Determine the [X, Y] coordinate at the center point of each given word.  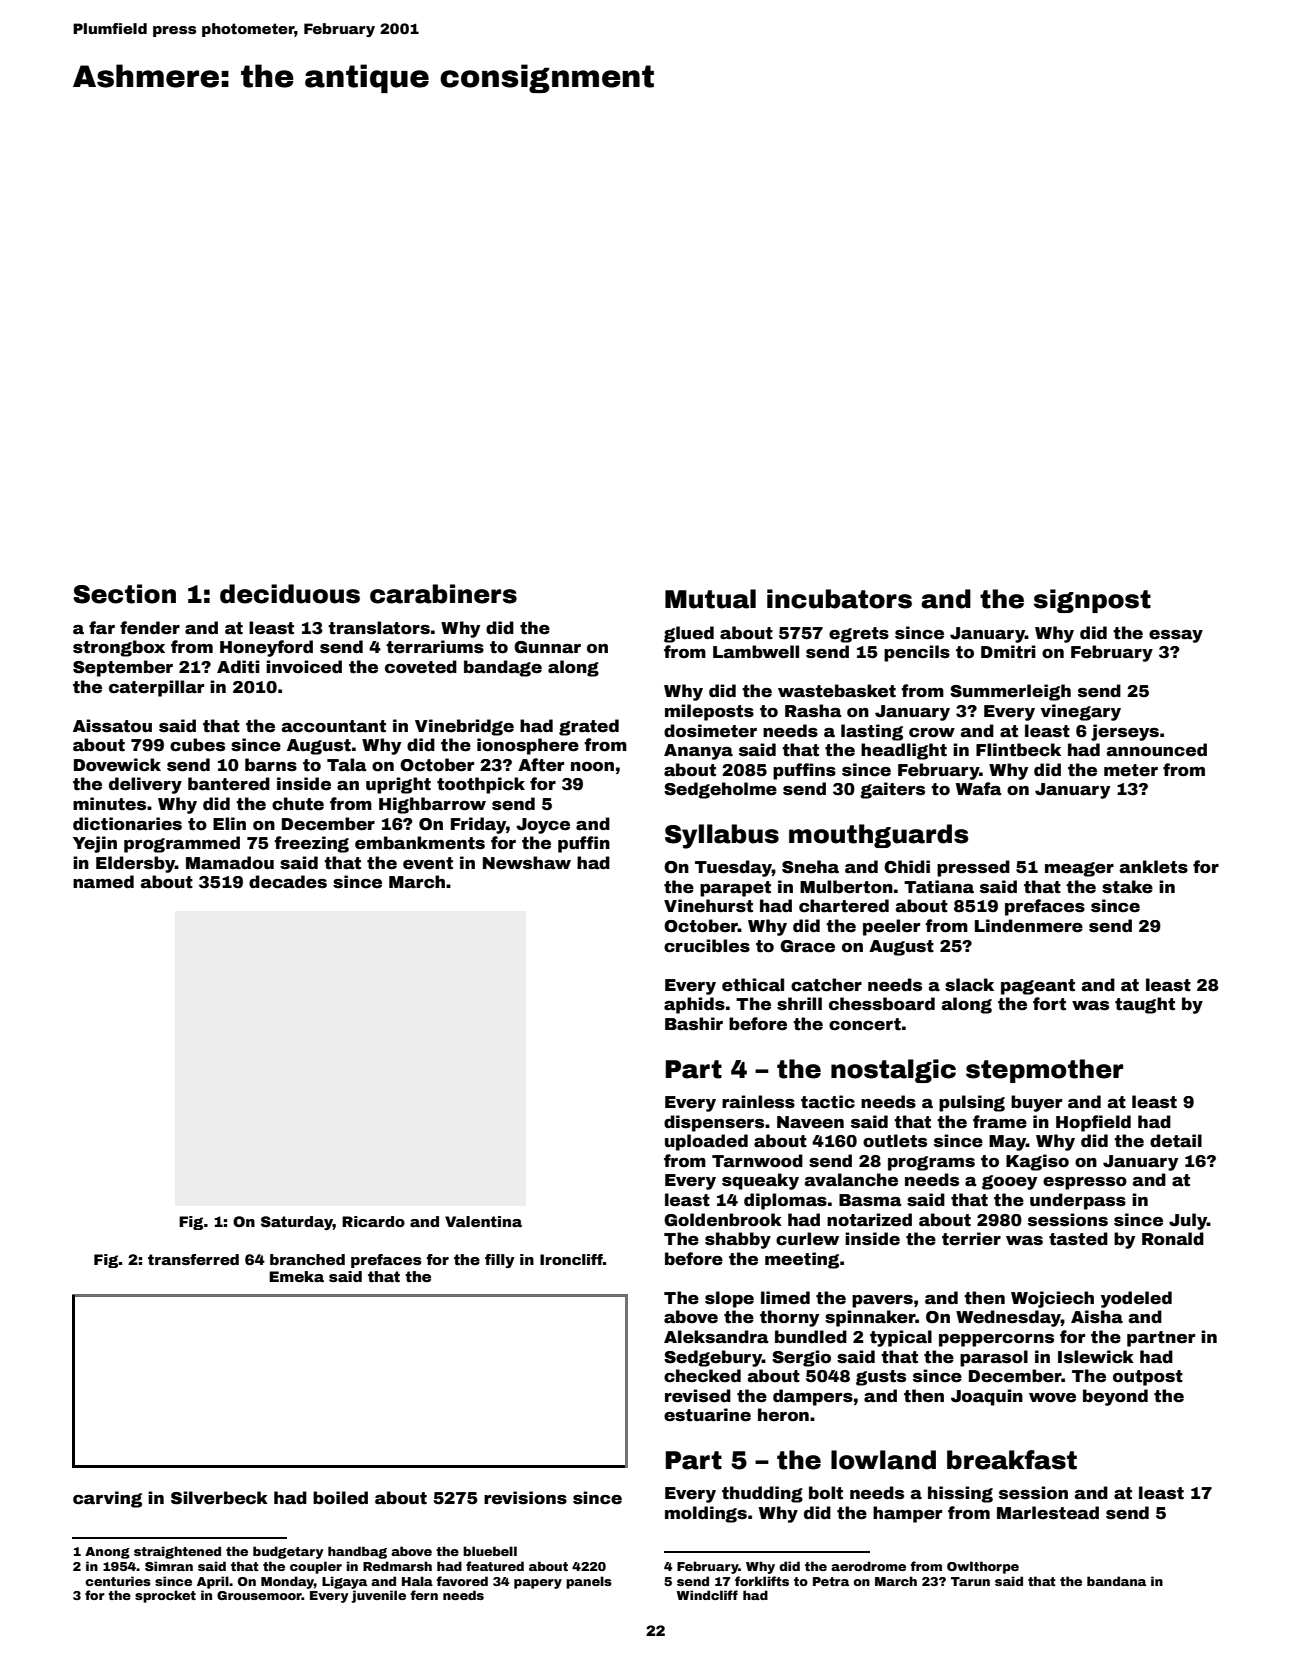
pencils [917, 653]
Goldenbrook [723, 1220]
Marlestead [1048, 1513]
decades [288, 882]
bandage [503, 668]
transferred [193, 1259]
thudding [762, 1494]
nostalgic [893, 1071]
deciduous [290, 594]
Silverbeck [219, 1498]
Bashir [694, 1024]
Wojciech [1052, 1299]
